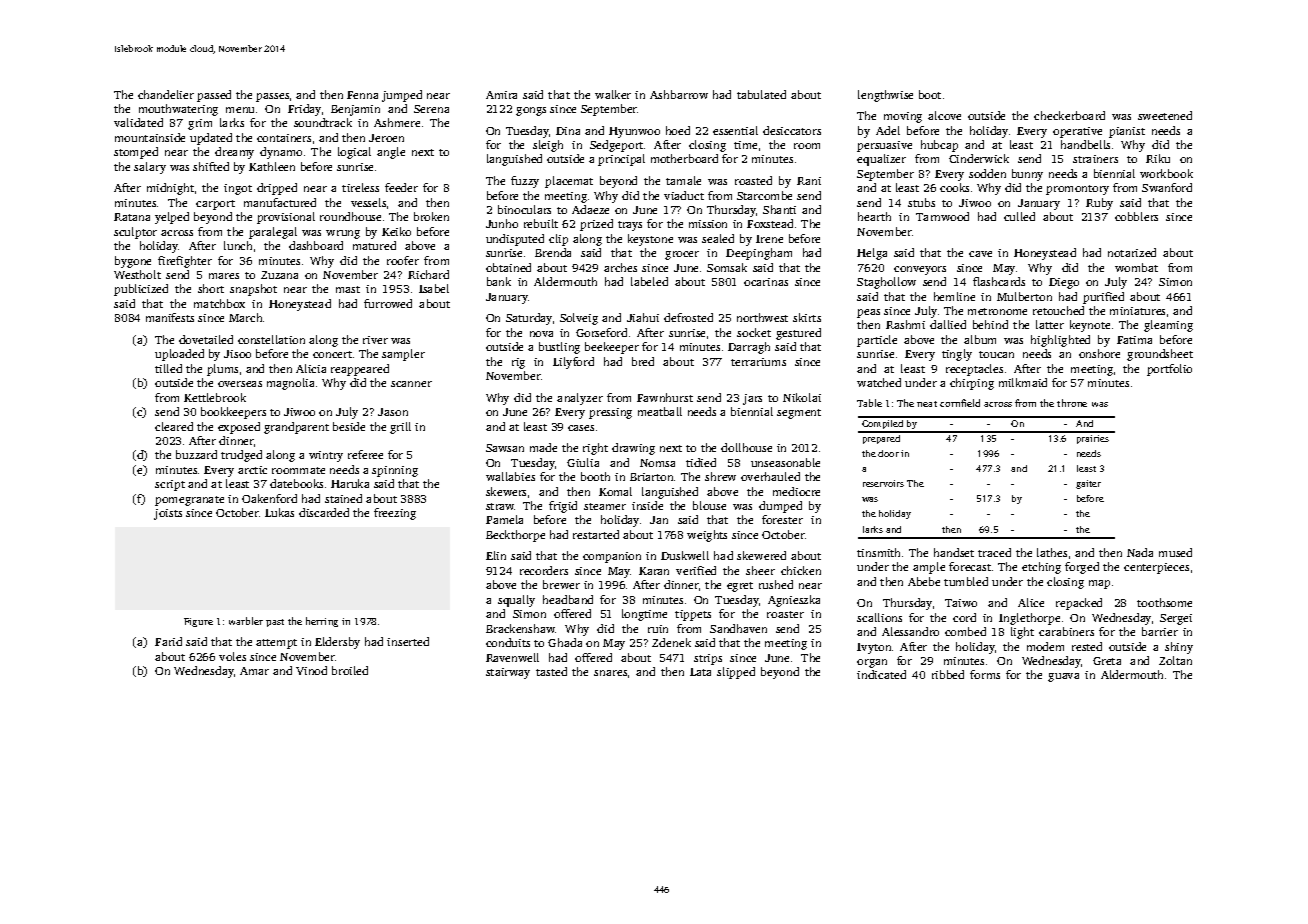 The image size is (1308, 924). I want to click on salary, so click(150, 168).
